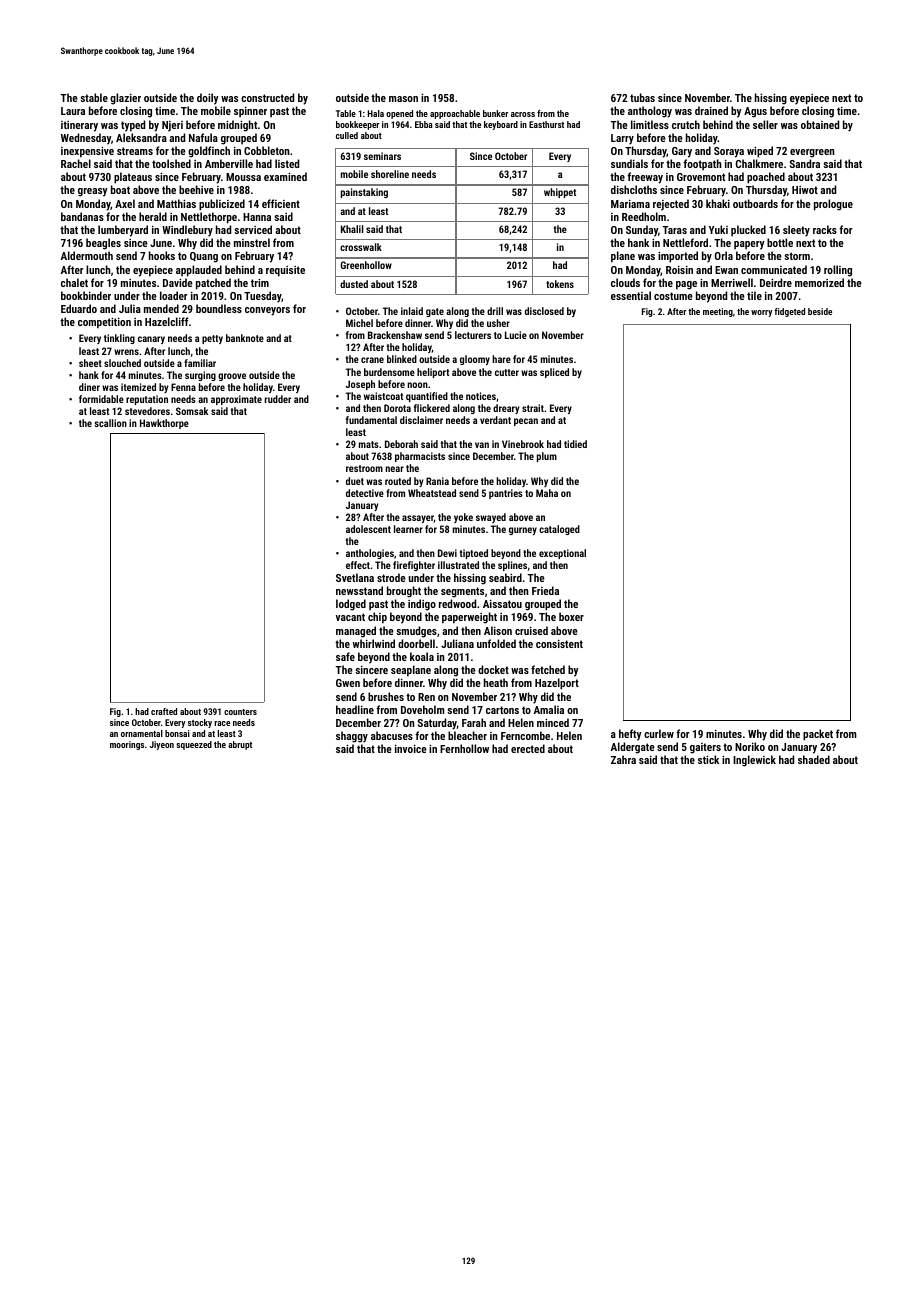 This screenshot has width=924, height=1308. What do you see at coordinates (501, 125) in the screenshot?
I see `keyboard` at bounding box center [501, 125].
